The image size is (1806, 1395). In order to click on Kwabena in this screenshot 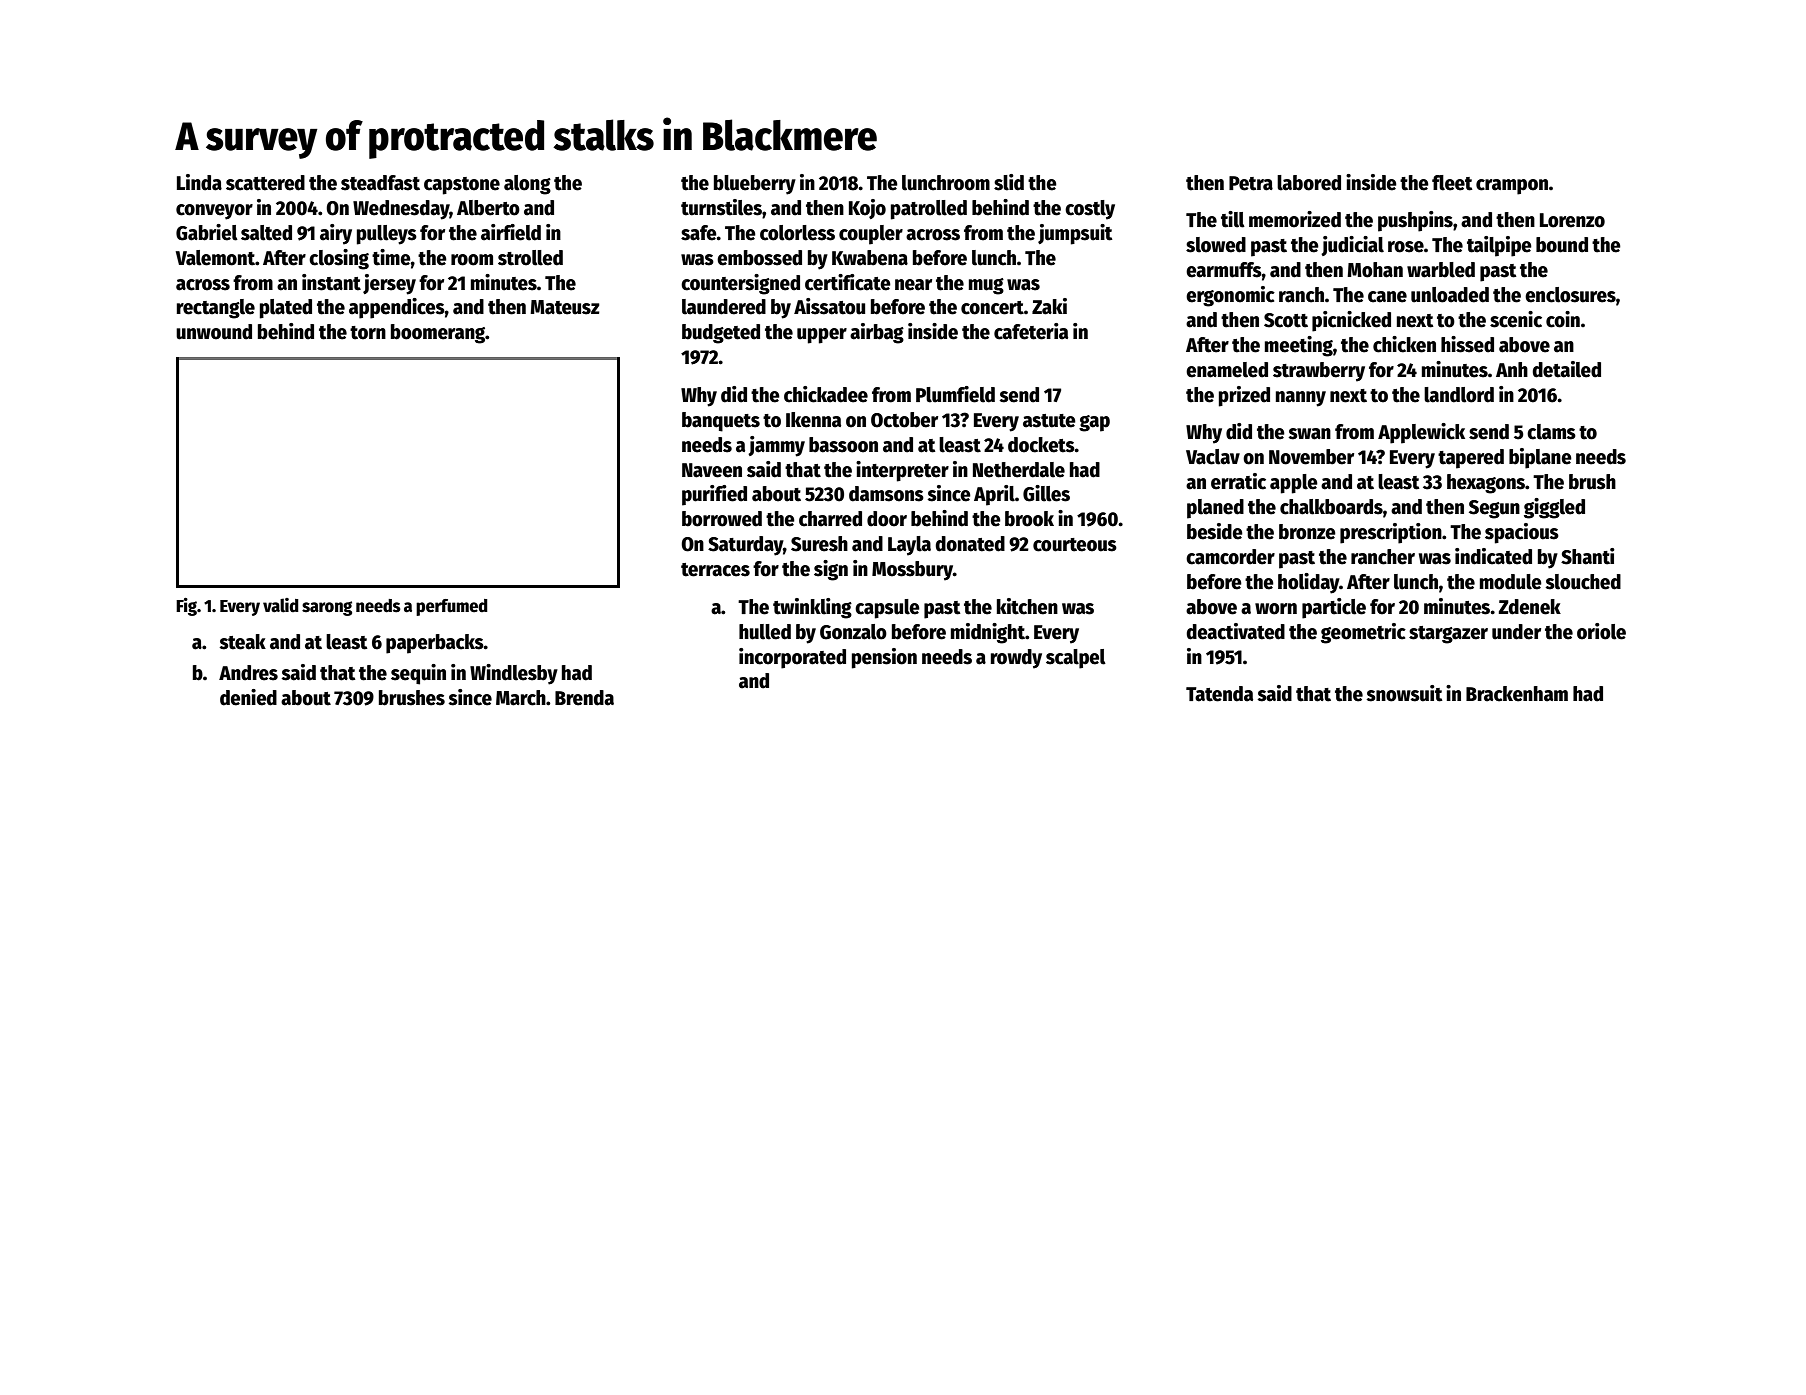, I will do `click(870, 258)`.
